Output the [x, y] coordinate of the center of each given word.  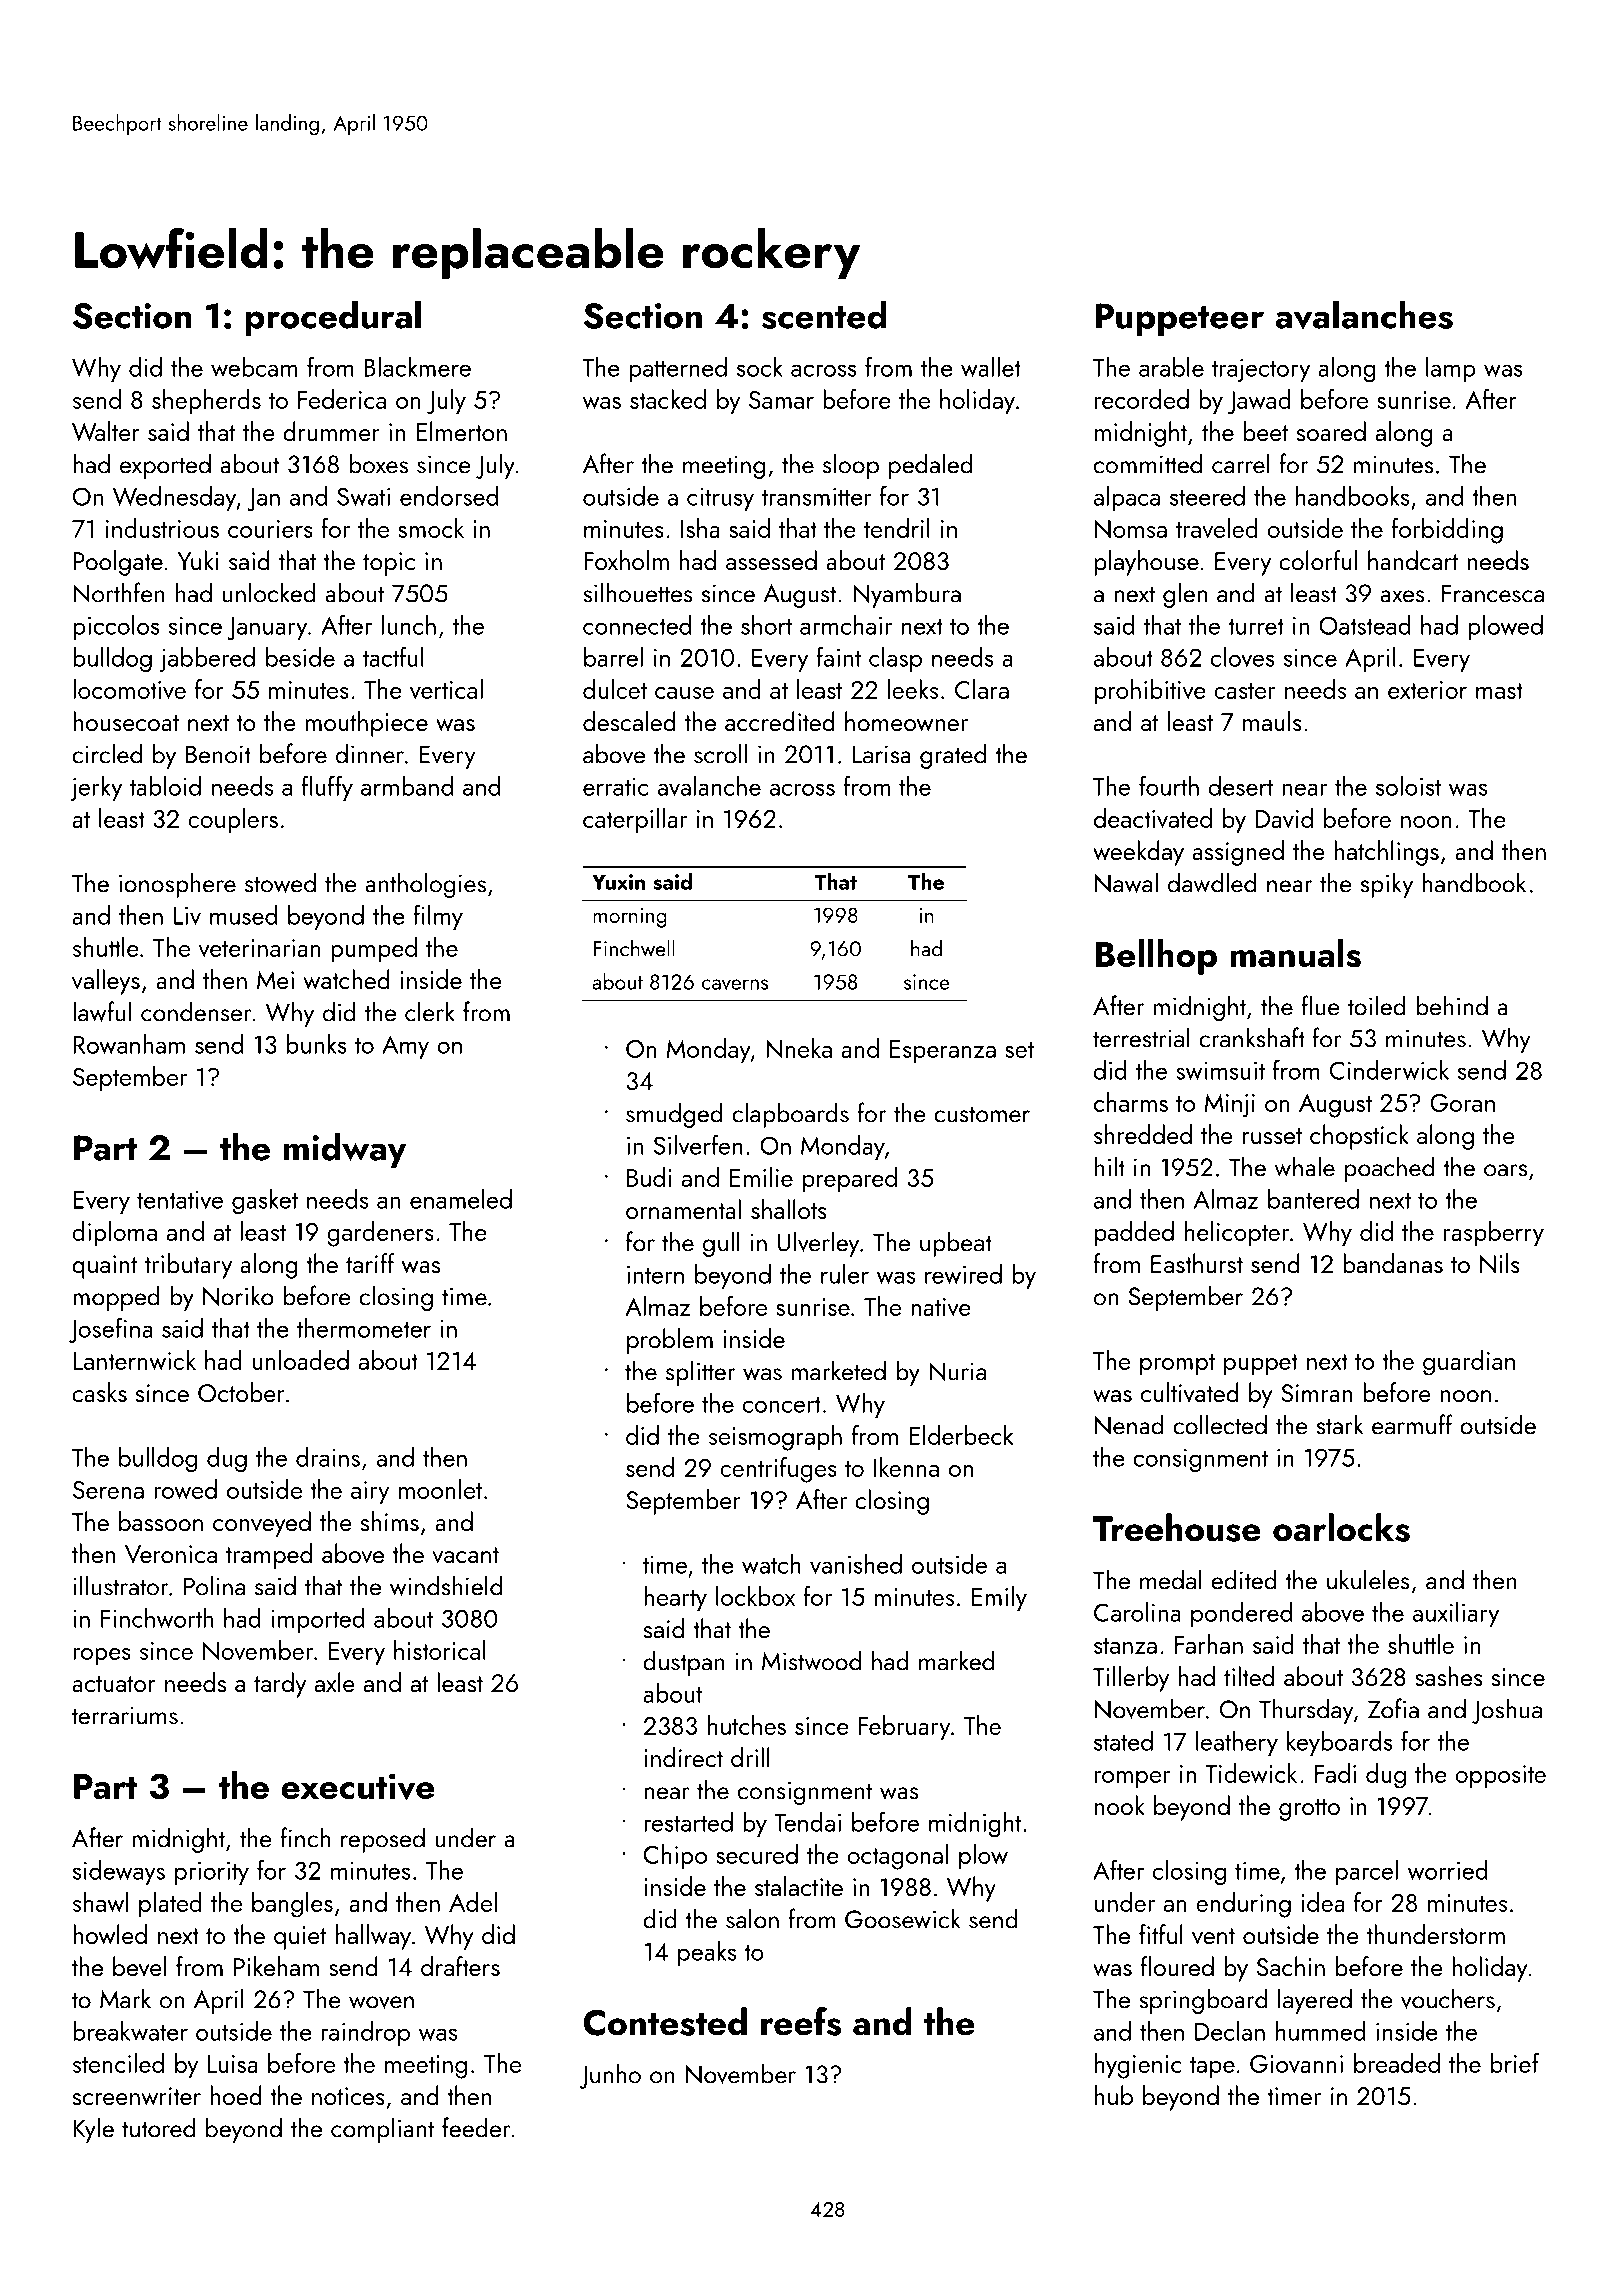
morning [630, 918]
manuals [1296, 953]
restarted [688, 1822]
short [766, 625]
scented [824, 314]
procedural [333, 318]
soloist [1408, 786]
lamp [1450, 369]
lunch [409, 625]
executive [358, 1786]
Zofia [1393, 1708]
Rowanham [129, 1044]
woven [381, 2002]
